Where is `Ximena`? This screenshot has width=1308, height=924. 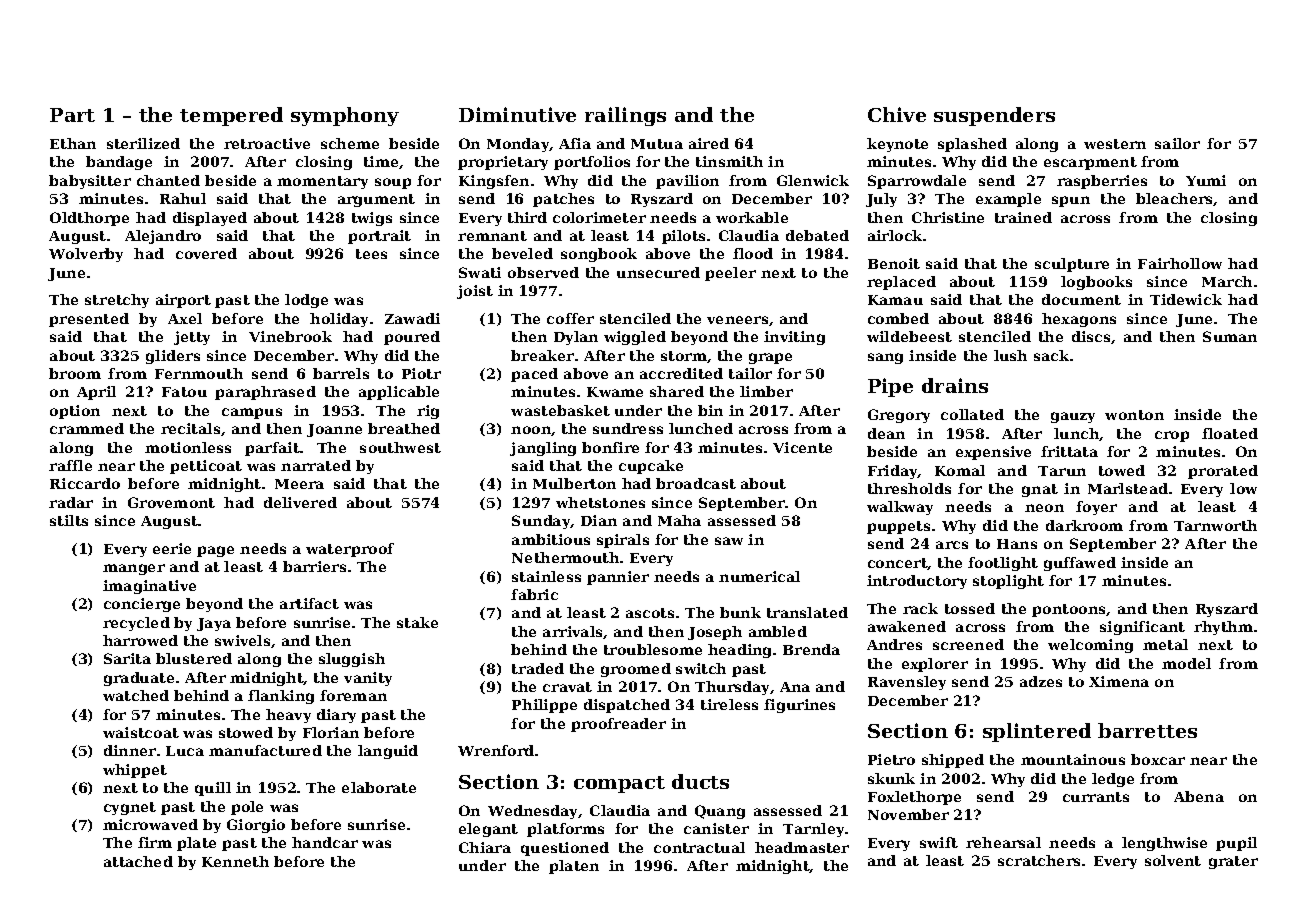 Ximena is located at coordinates (1119, 681).
